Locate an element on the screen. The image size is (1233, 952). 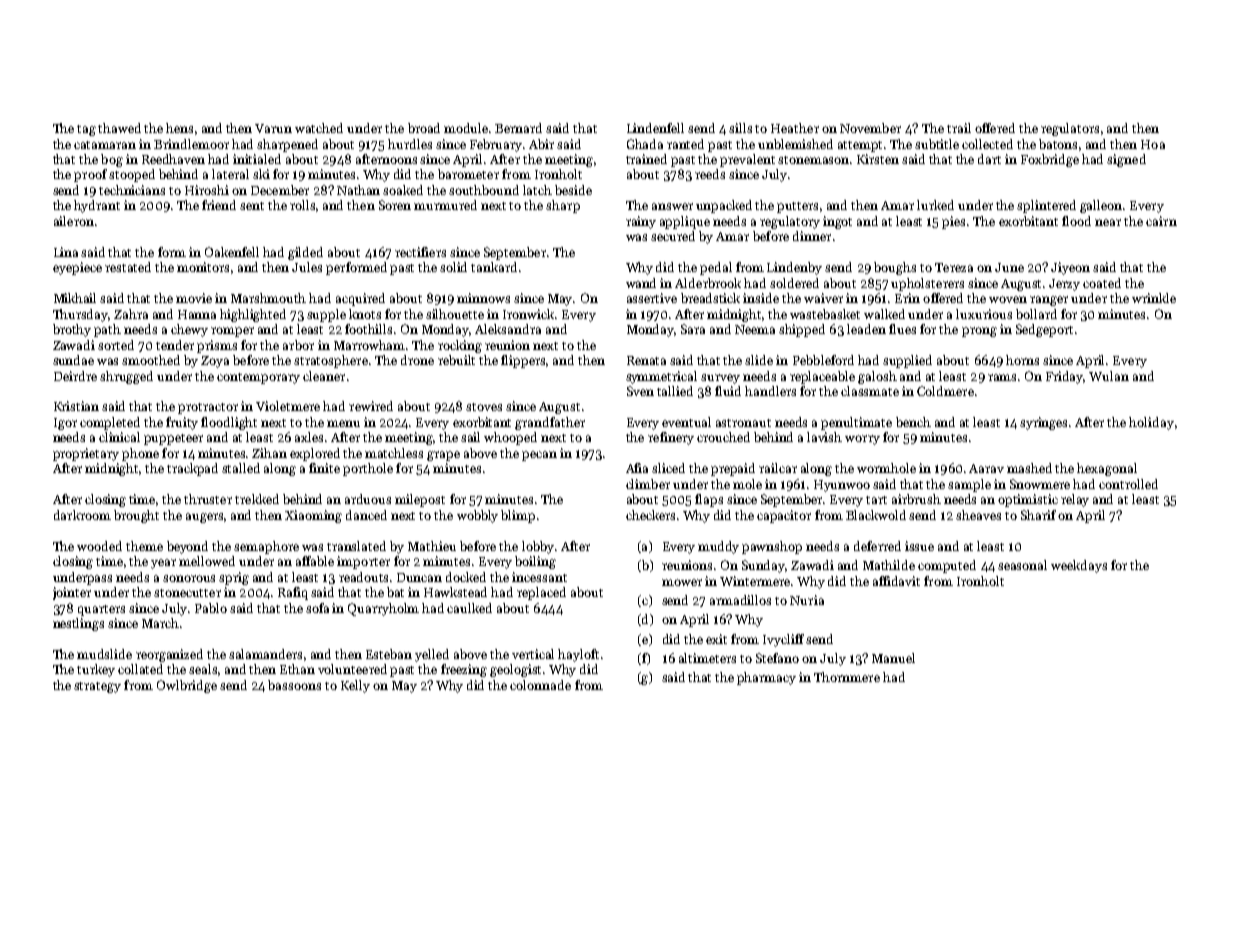
February is located at coordinates (496, 145).
